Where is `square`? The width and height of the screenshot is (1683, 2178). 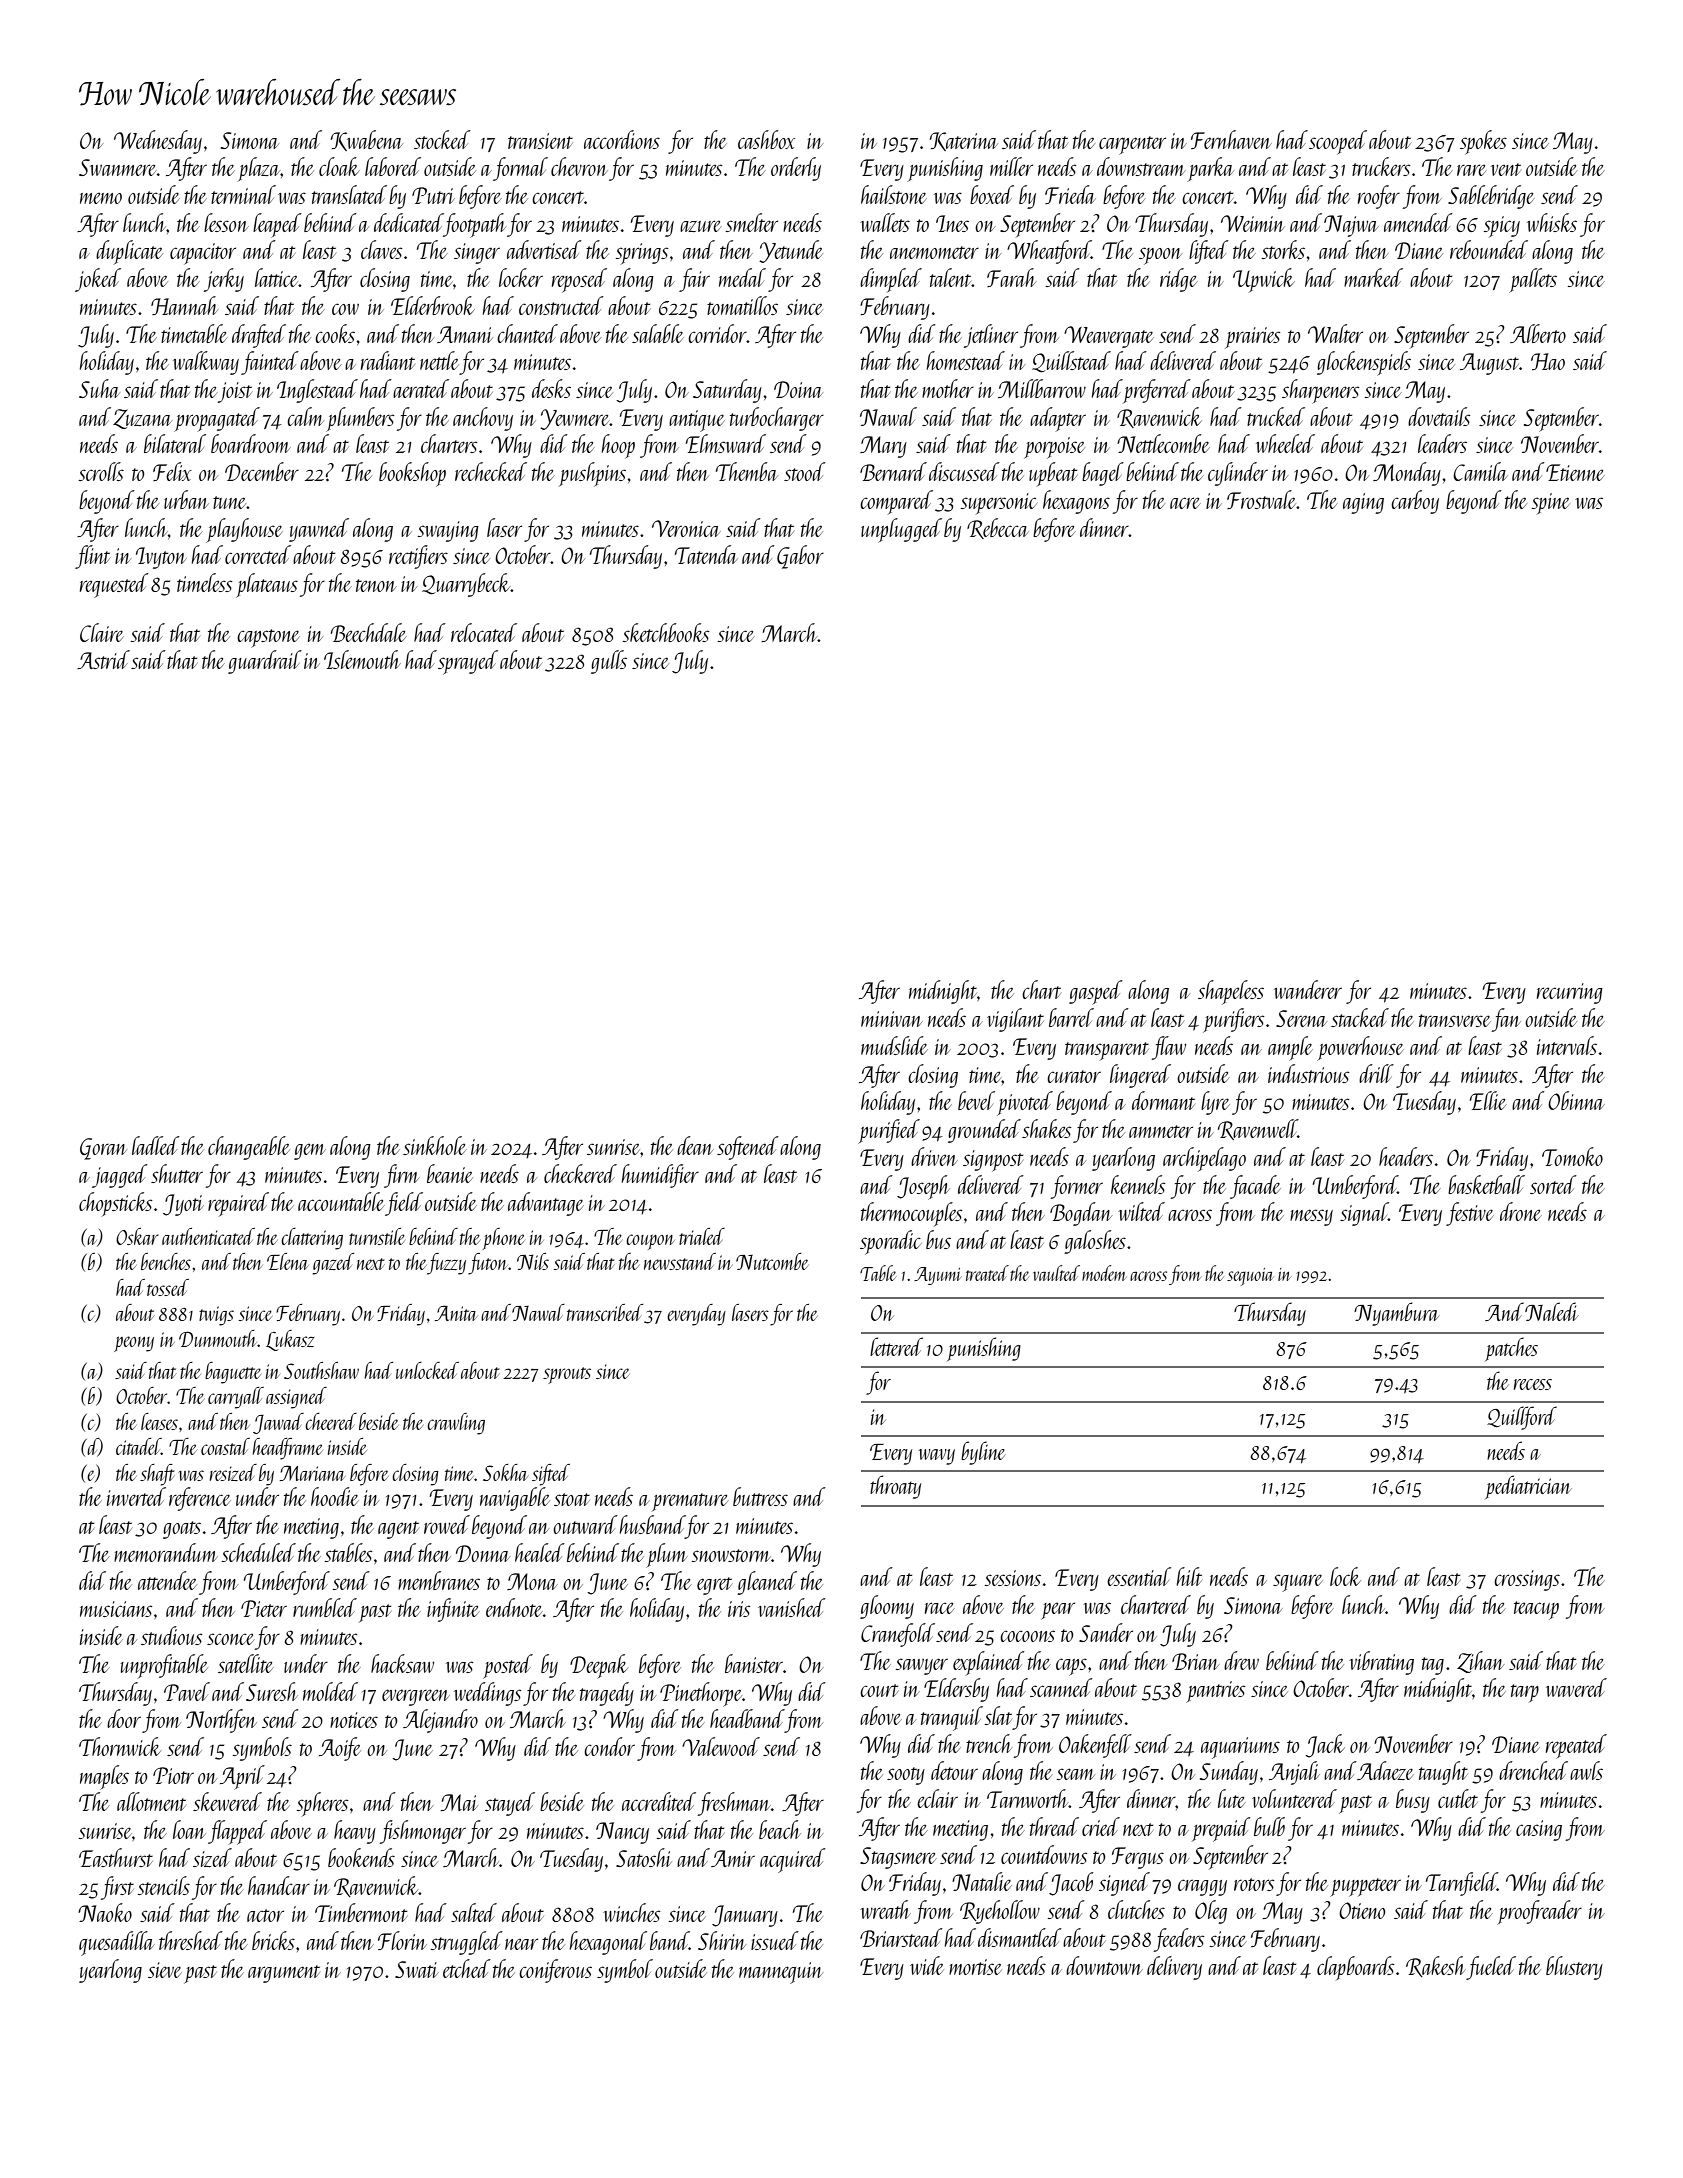
square is located at coordinates (1298, 1583).
